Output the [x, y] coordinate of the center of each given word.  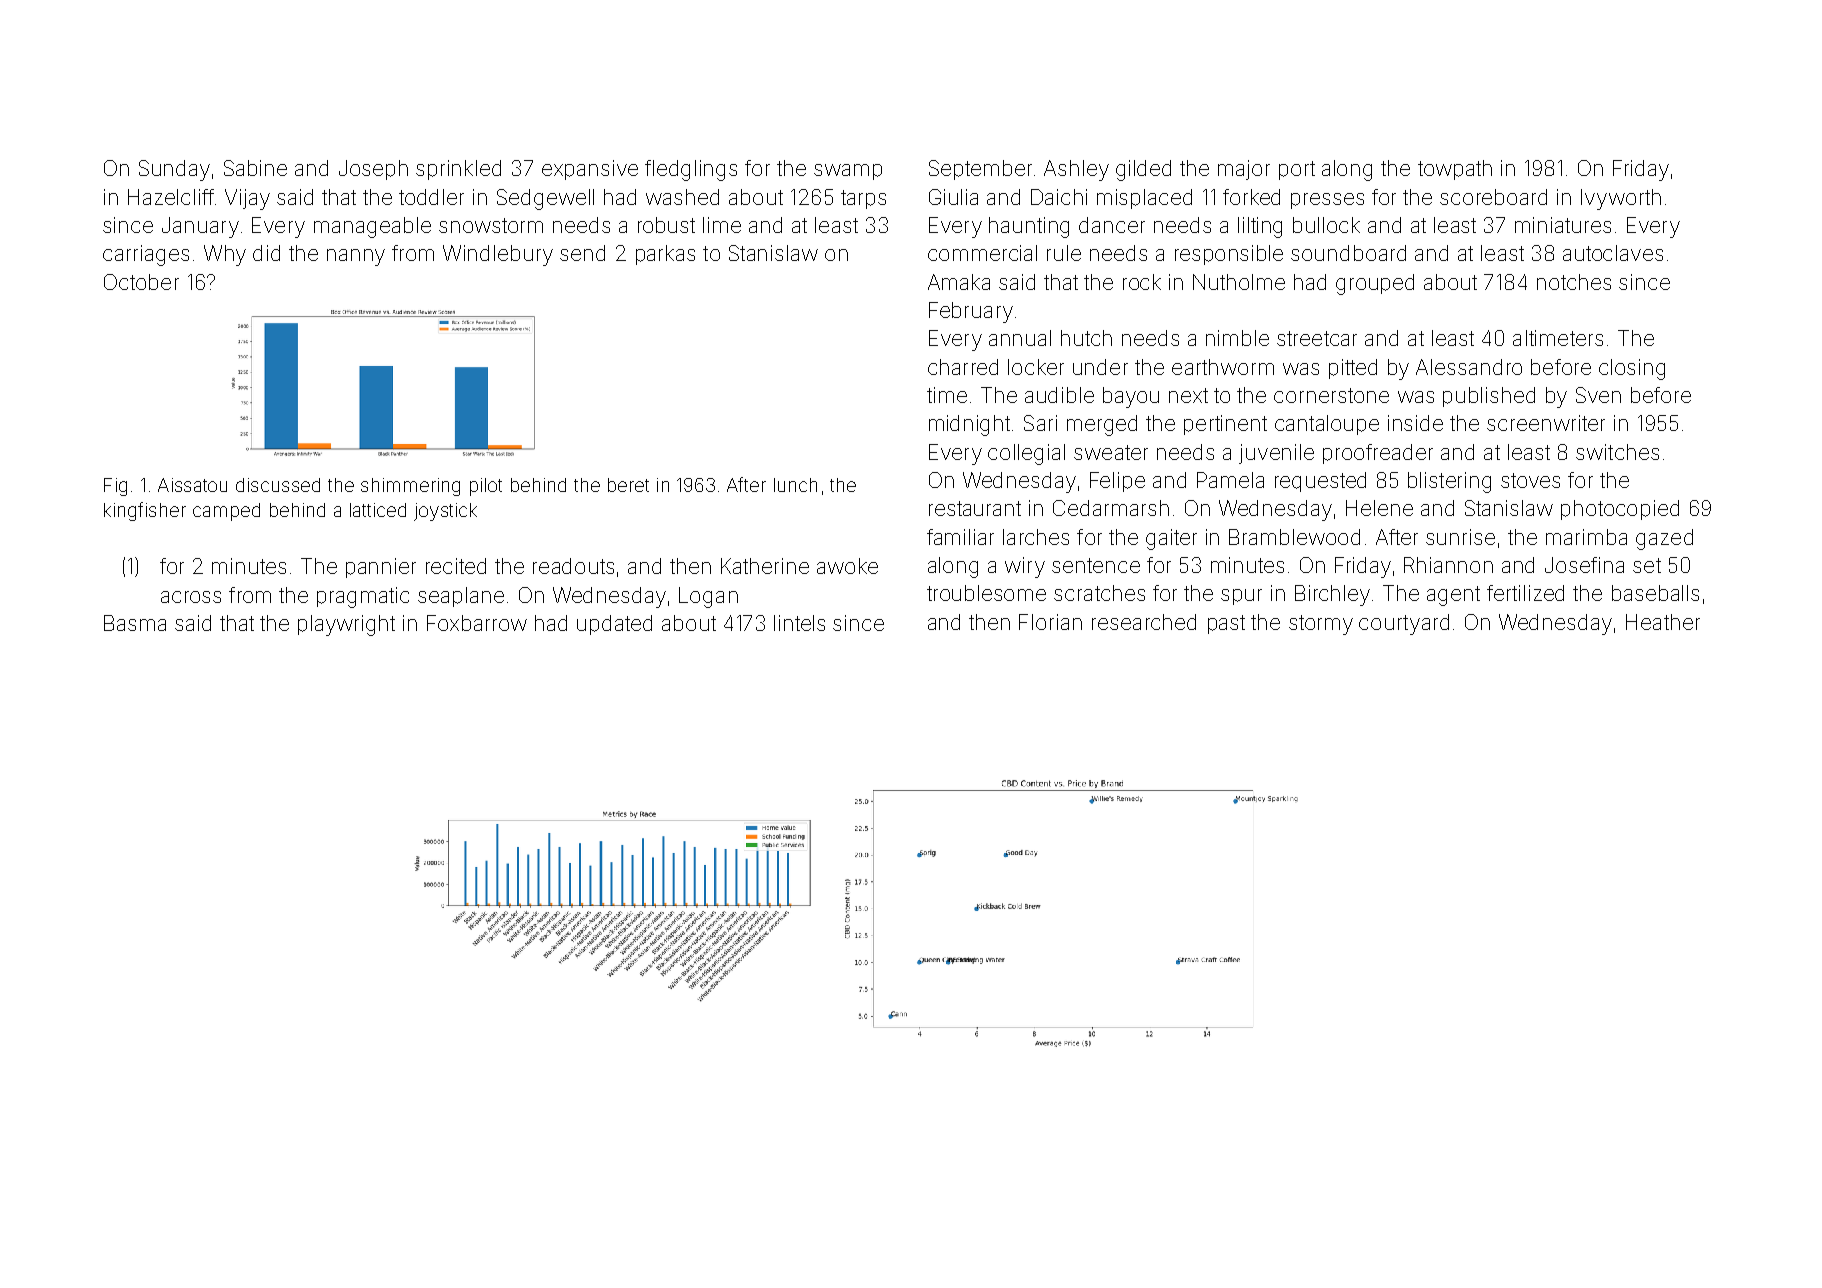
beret [628, 485]
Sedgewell [545, 199]
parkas [665, 255]
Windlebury [498, 255]
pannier [381, 568]
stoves [1530, 480]
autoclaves [1613, 253]
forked [1251, 197]
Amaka [959, 282]
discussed [278, 485]
